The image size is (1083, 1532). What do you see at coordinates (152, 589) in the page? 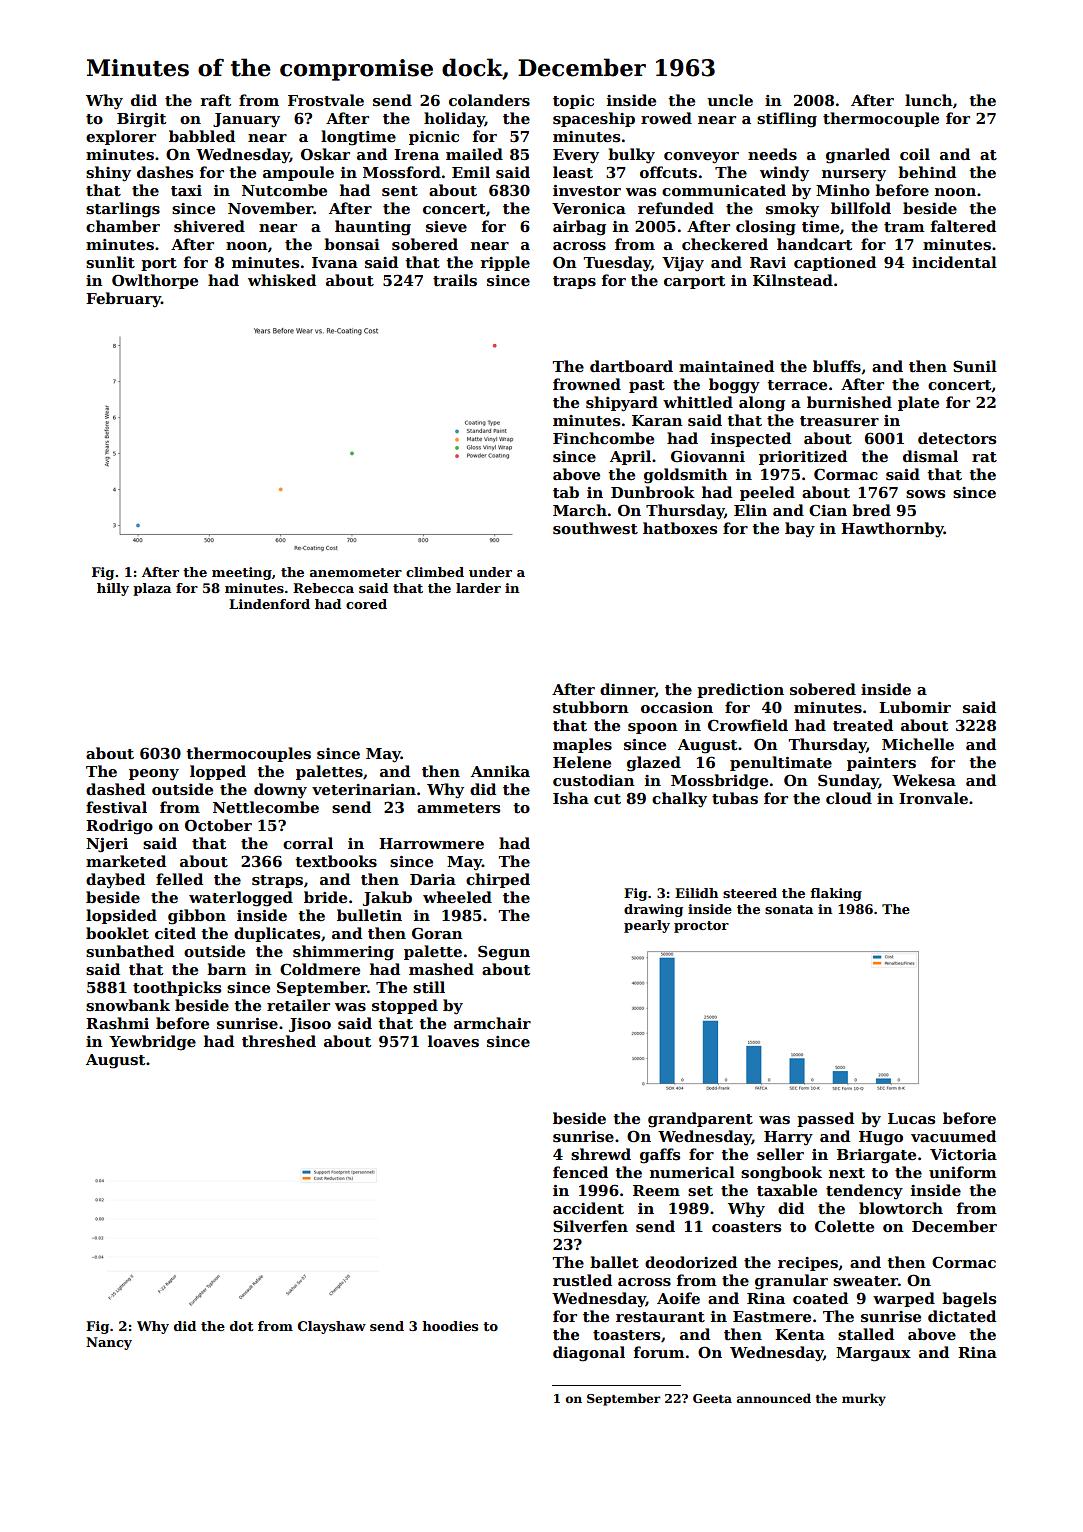
I see `plaza` at bounding box center [152, 589].
